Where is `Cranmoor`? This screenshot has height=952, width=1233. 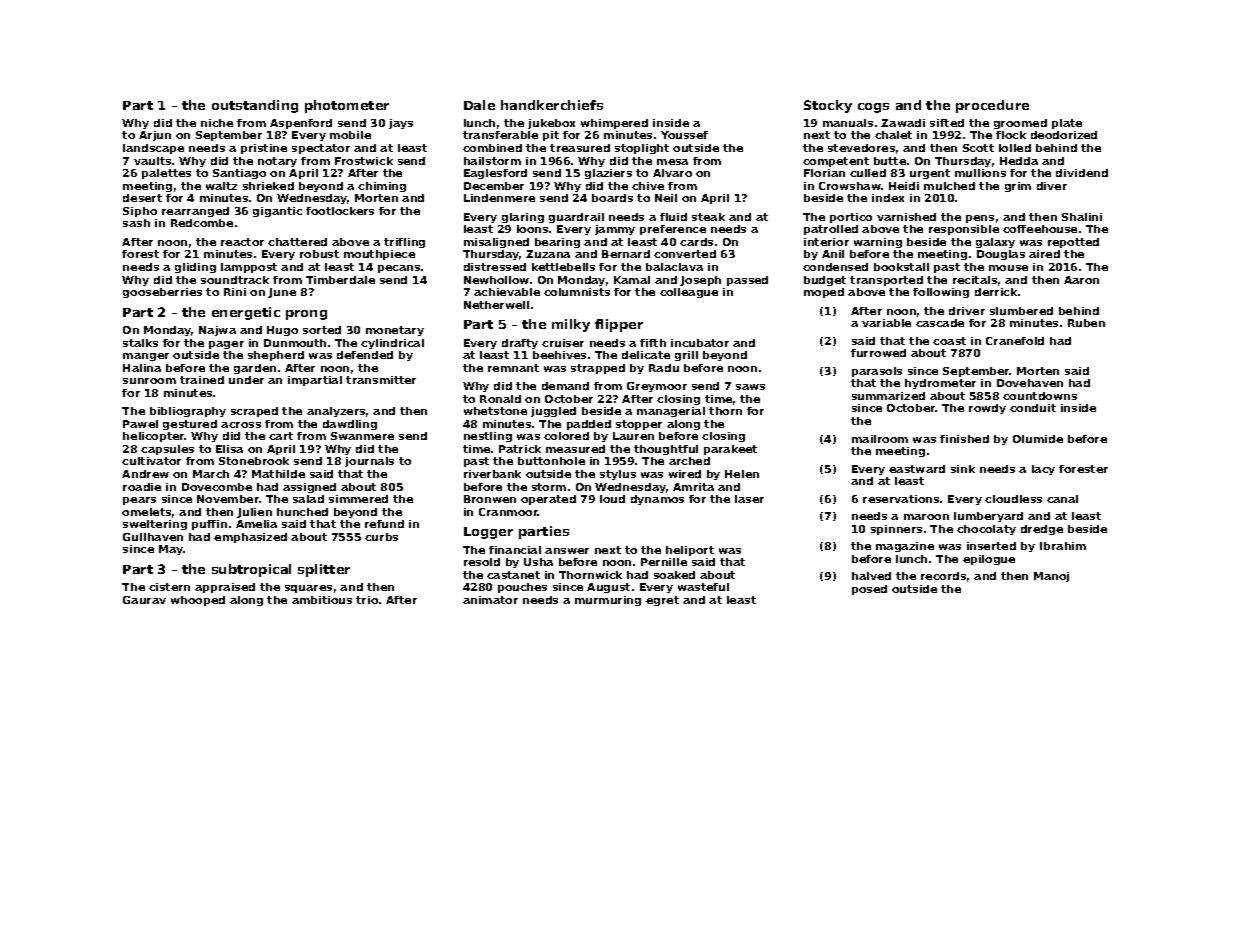
Cranmoor is located at coordinates (508, 512).
